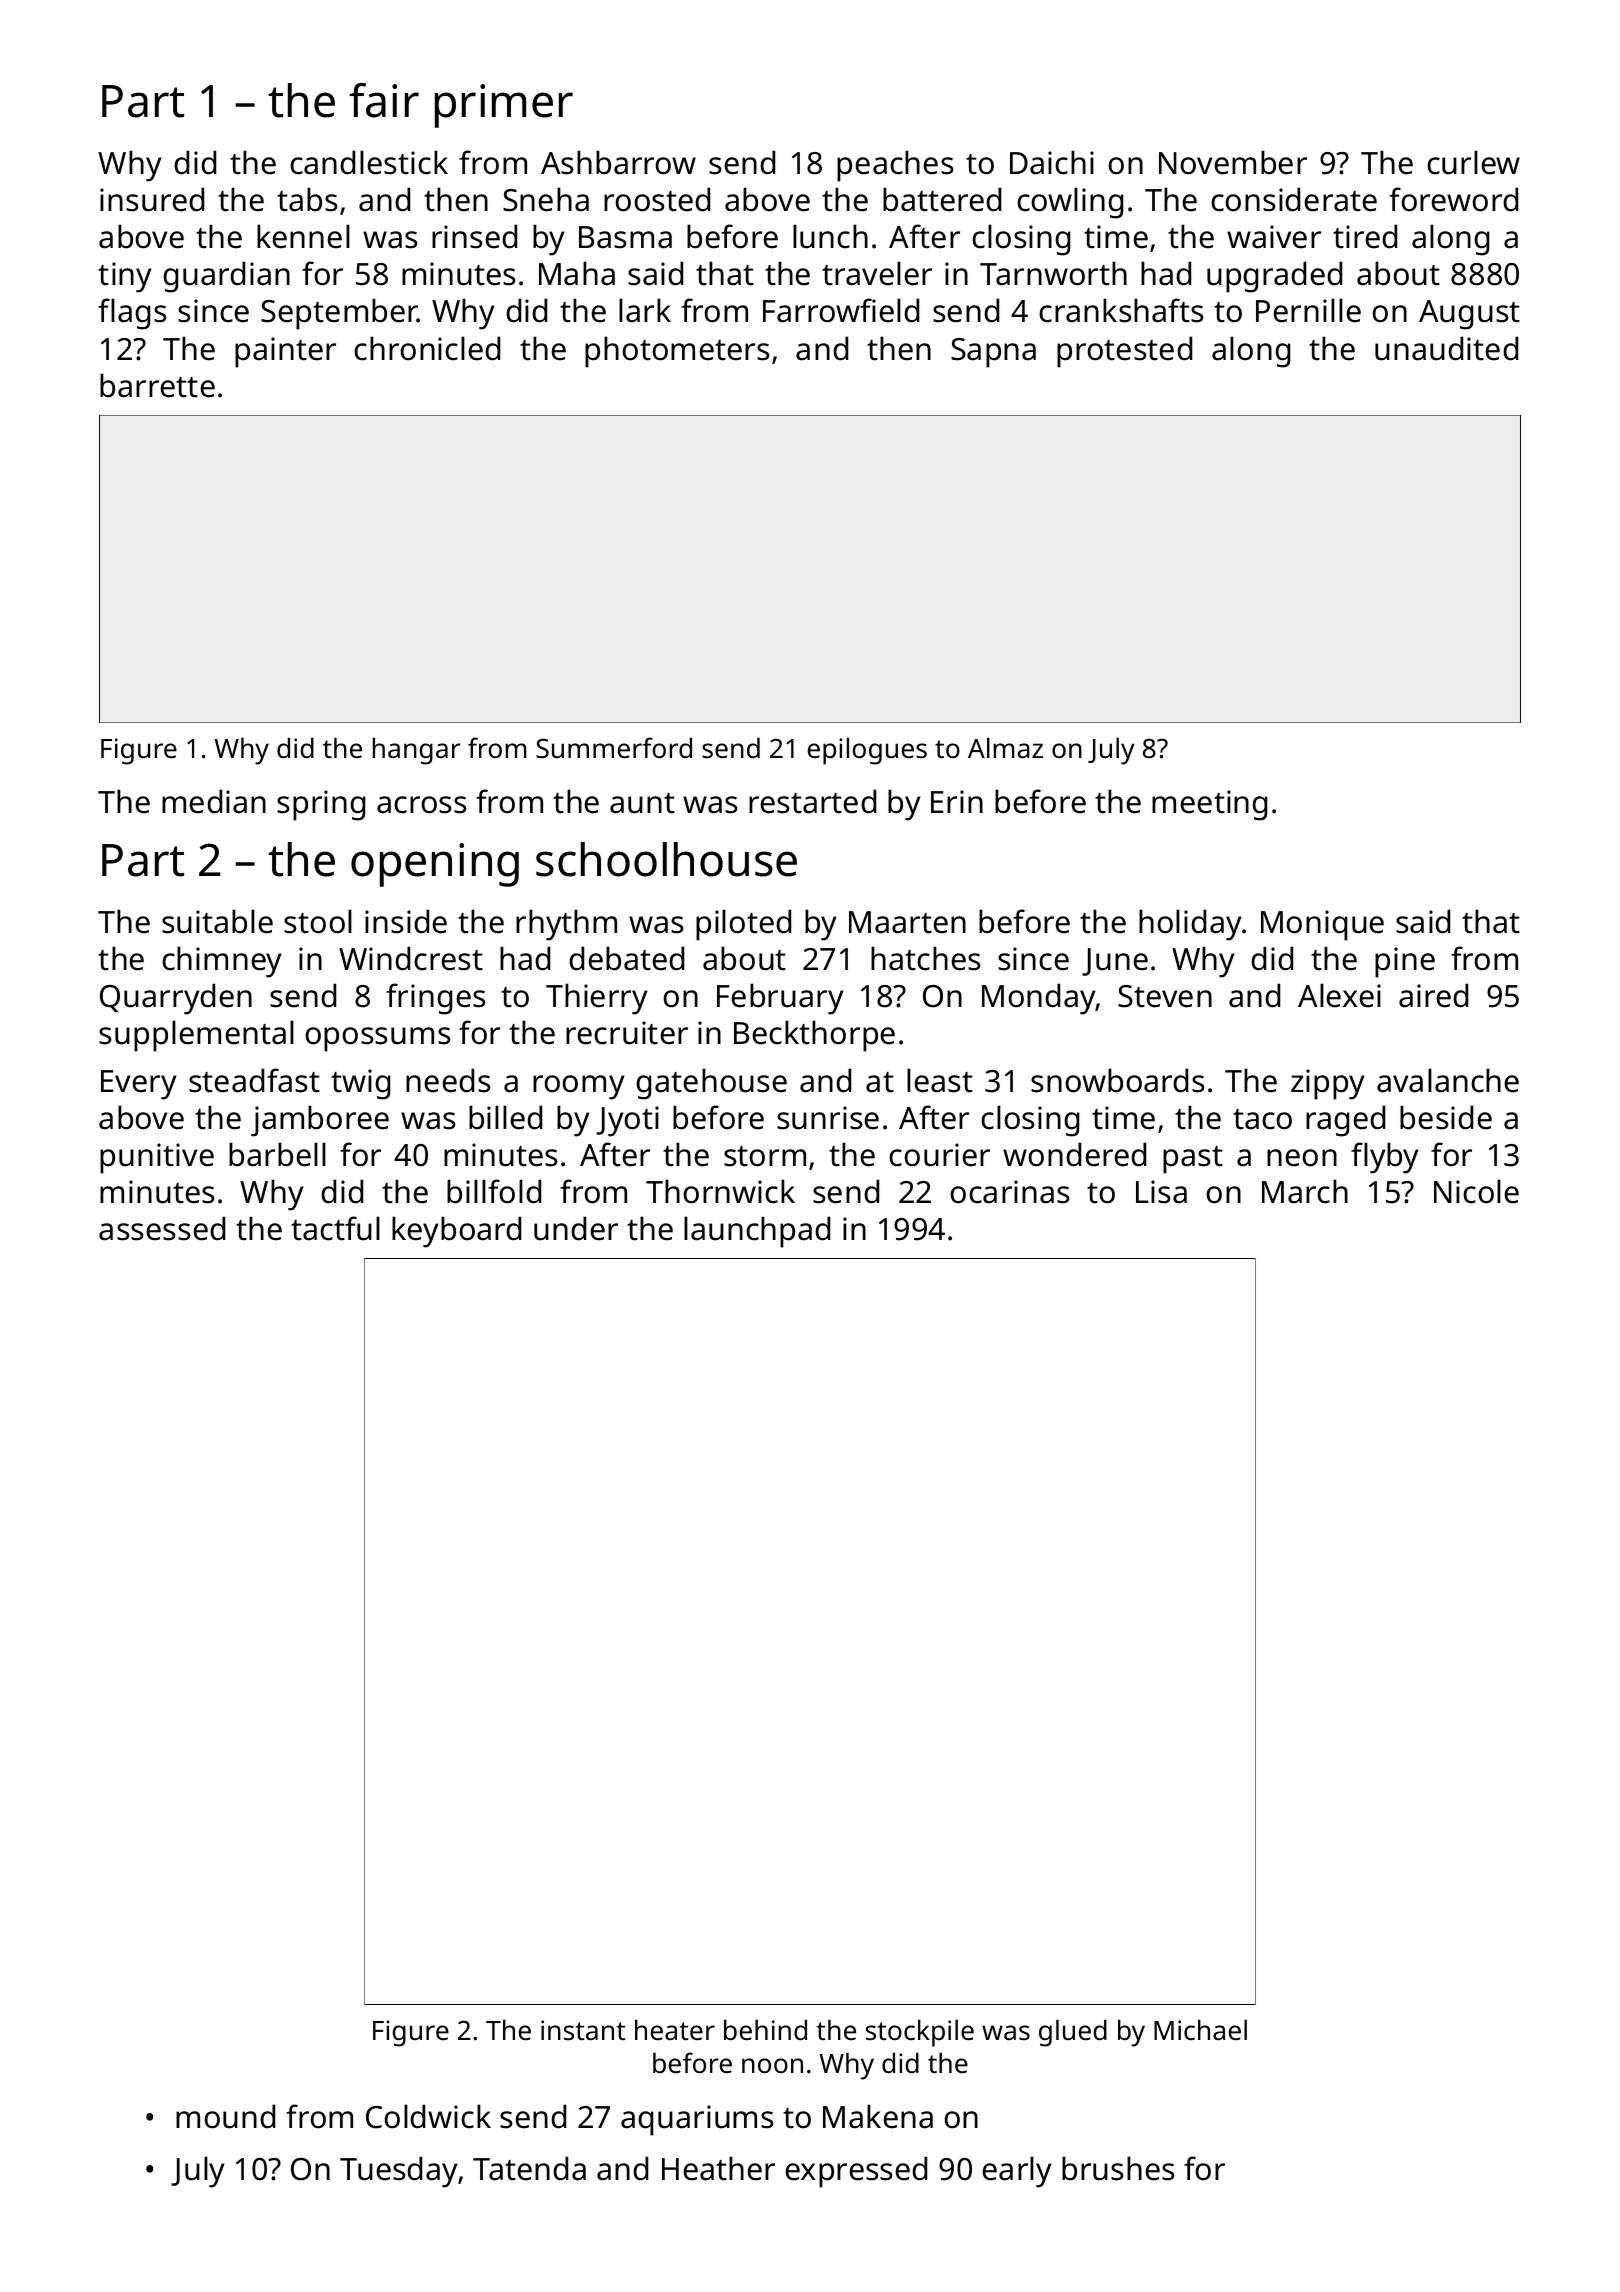 The width and height of the page is (1620, 2292). I want to click on curlew, so click(1473, 162).
